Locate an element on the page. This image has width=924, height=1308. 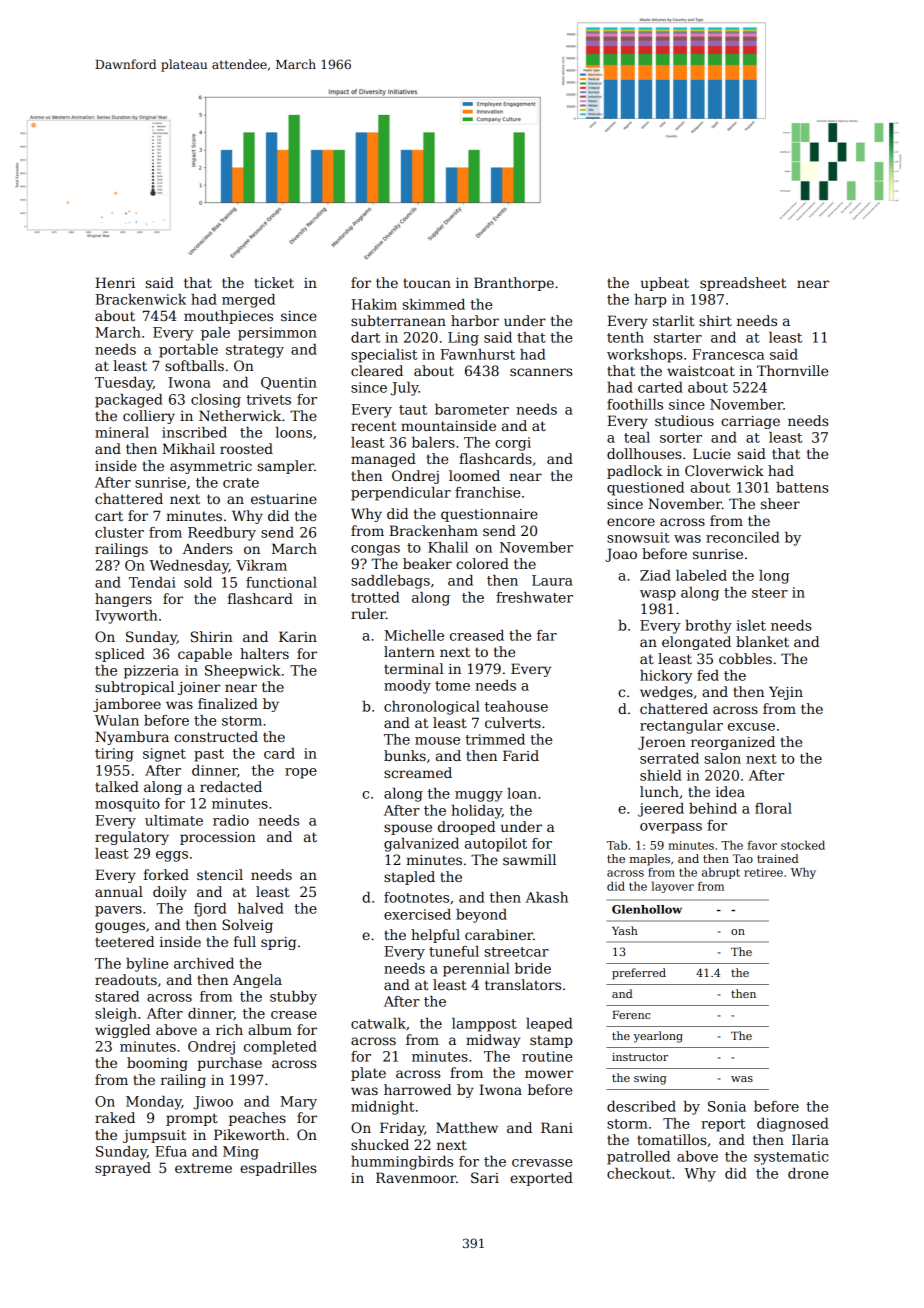
streetcar is located at coordinates (517, 952).
